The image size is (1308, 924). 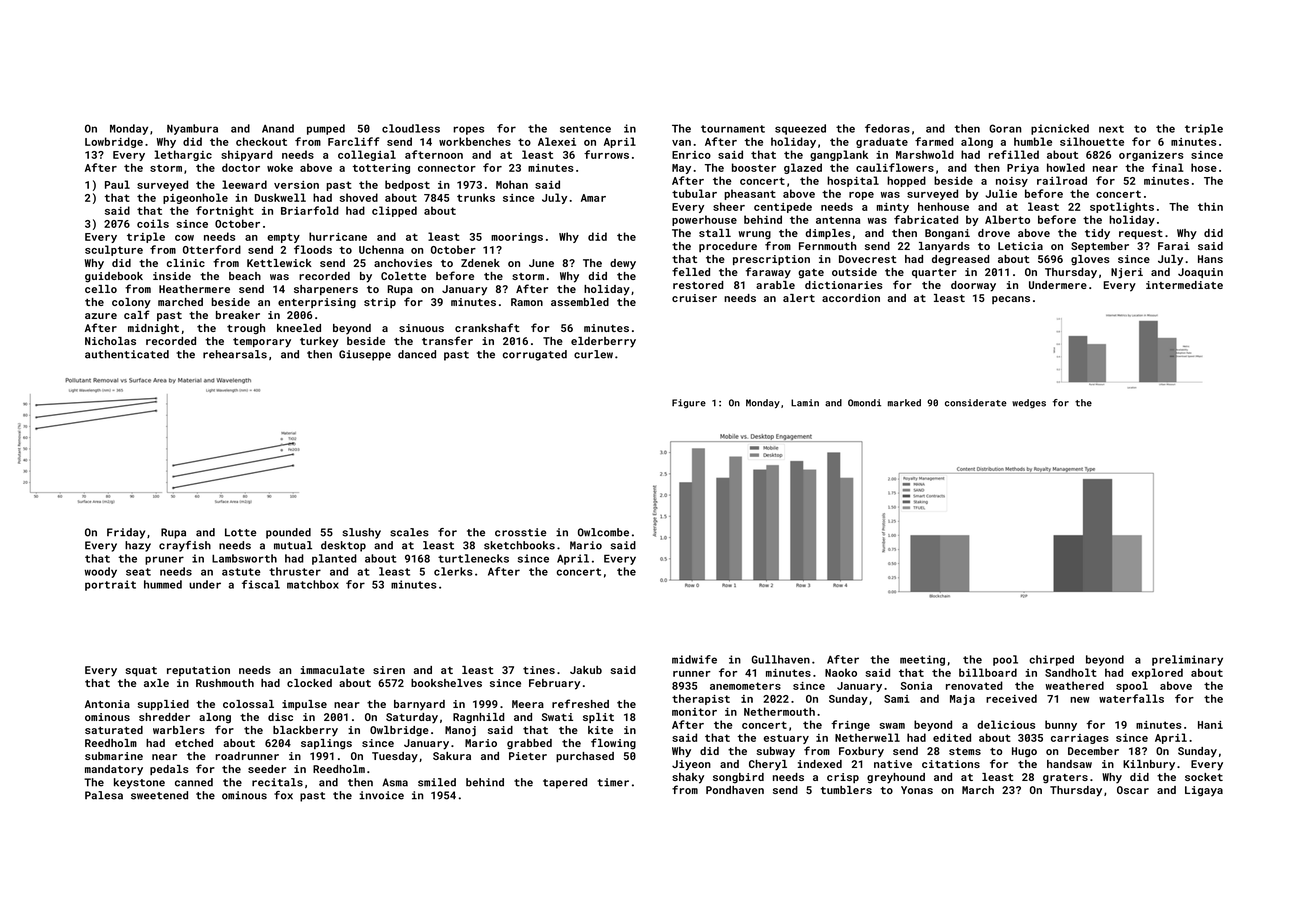 What do you see at coordinates (565, 783) in the screenshot?
I see `tapered` at bounding box center [565, 783].
